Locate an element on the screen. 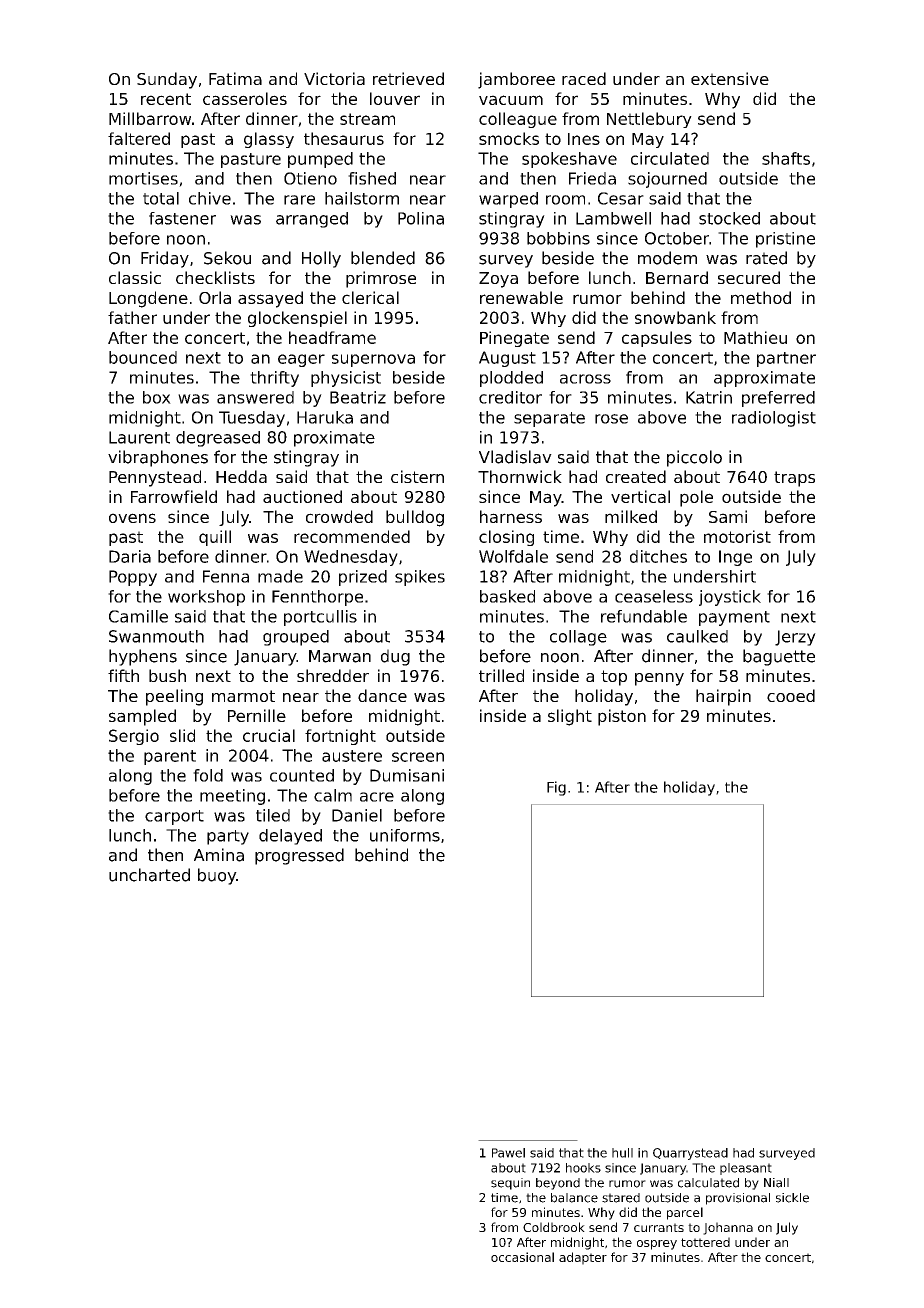  fifth is located at coordinates (123, 675).
